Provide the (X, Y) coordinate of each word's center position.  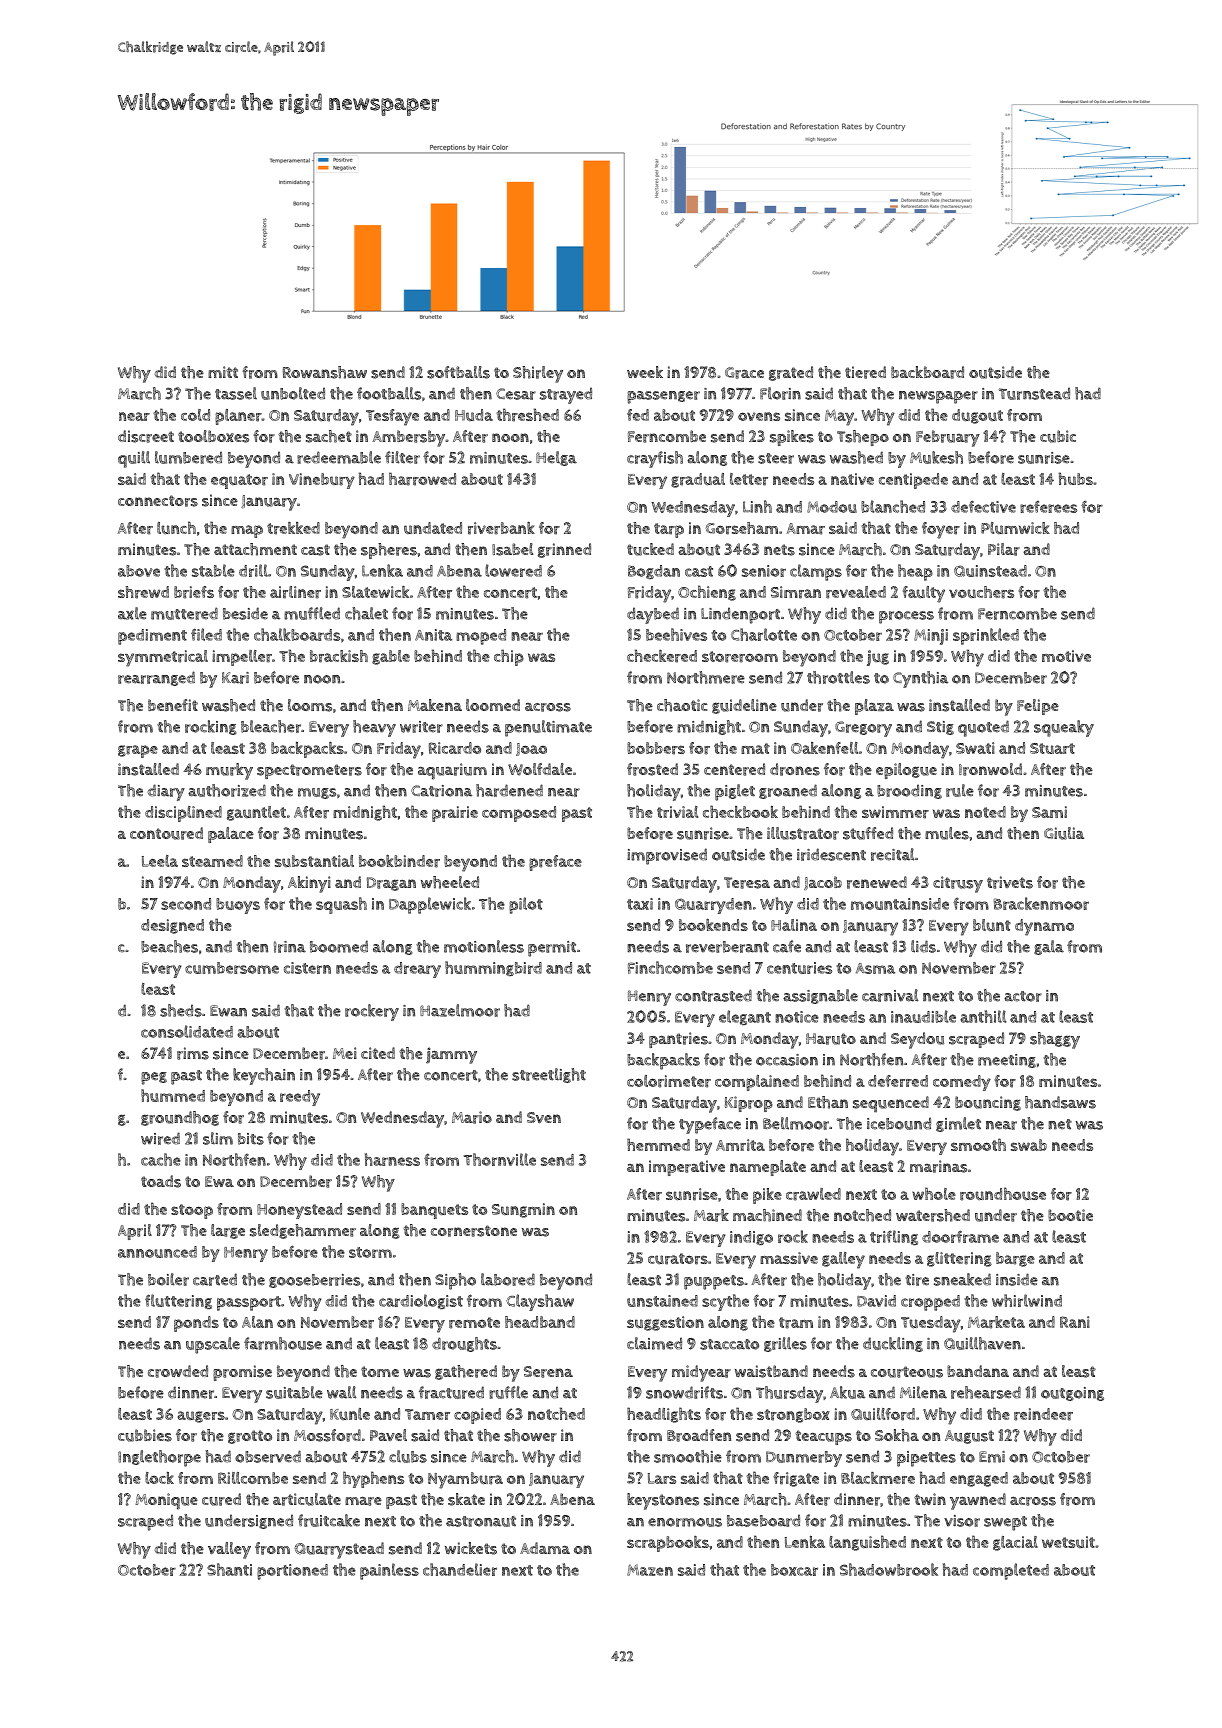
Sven (544, 1118)
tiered (865, 372)
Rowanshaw (325, 372)
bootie (1070, 1215)
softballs (458, 372)
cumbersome (232, 968)
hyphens (373, 1479)
